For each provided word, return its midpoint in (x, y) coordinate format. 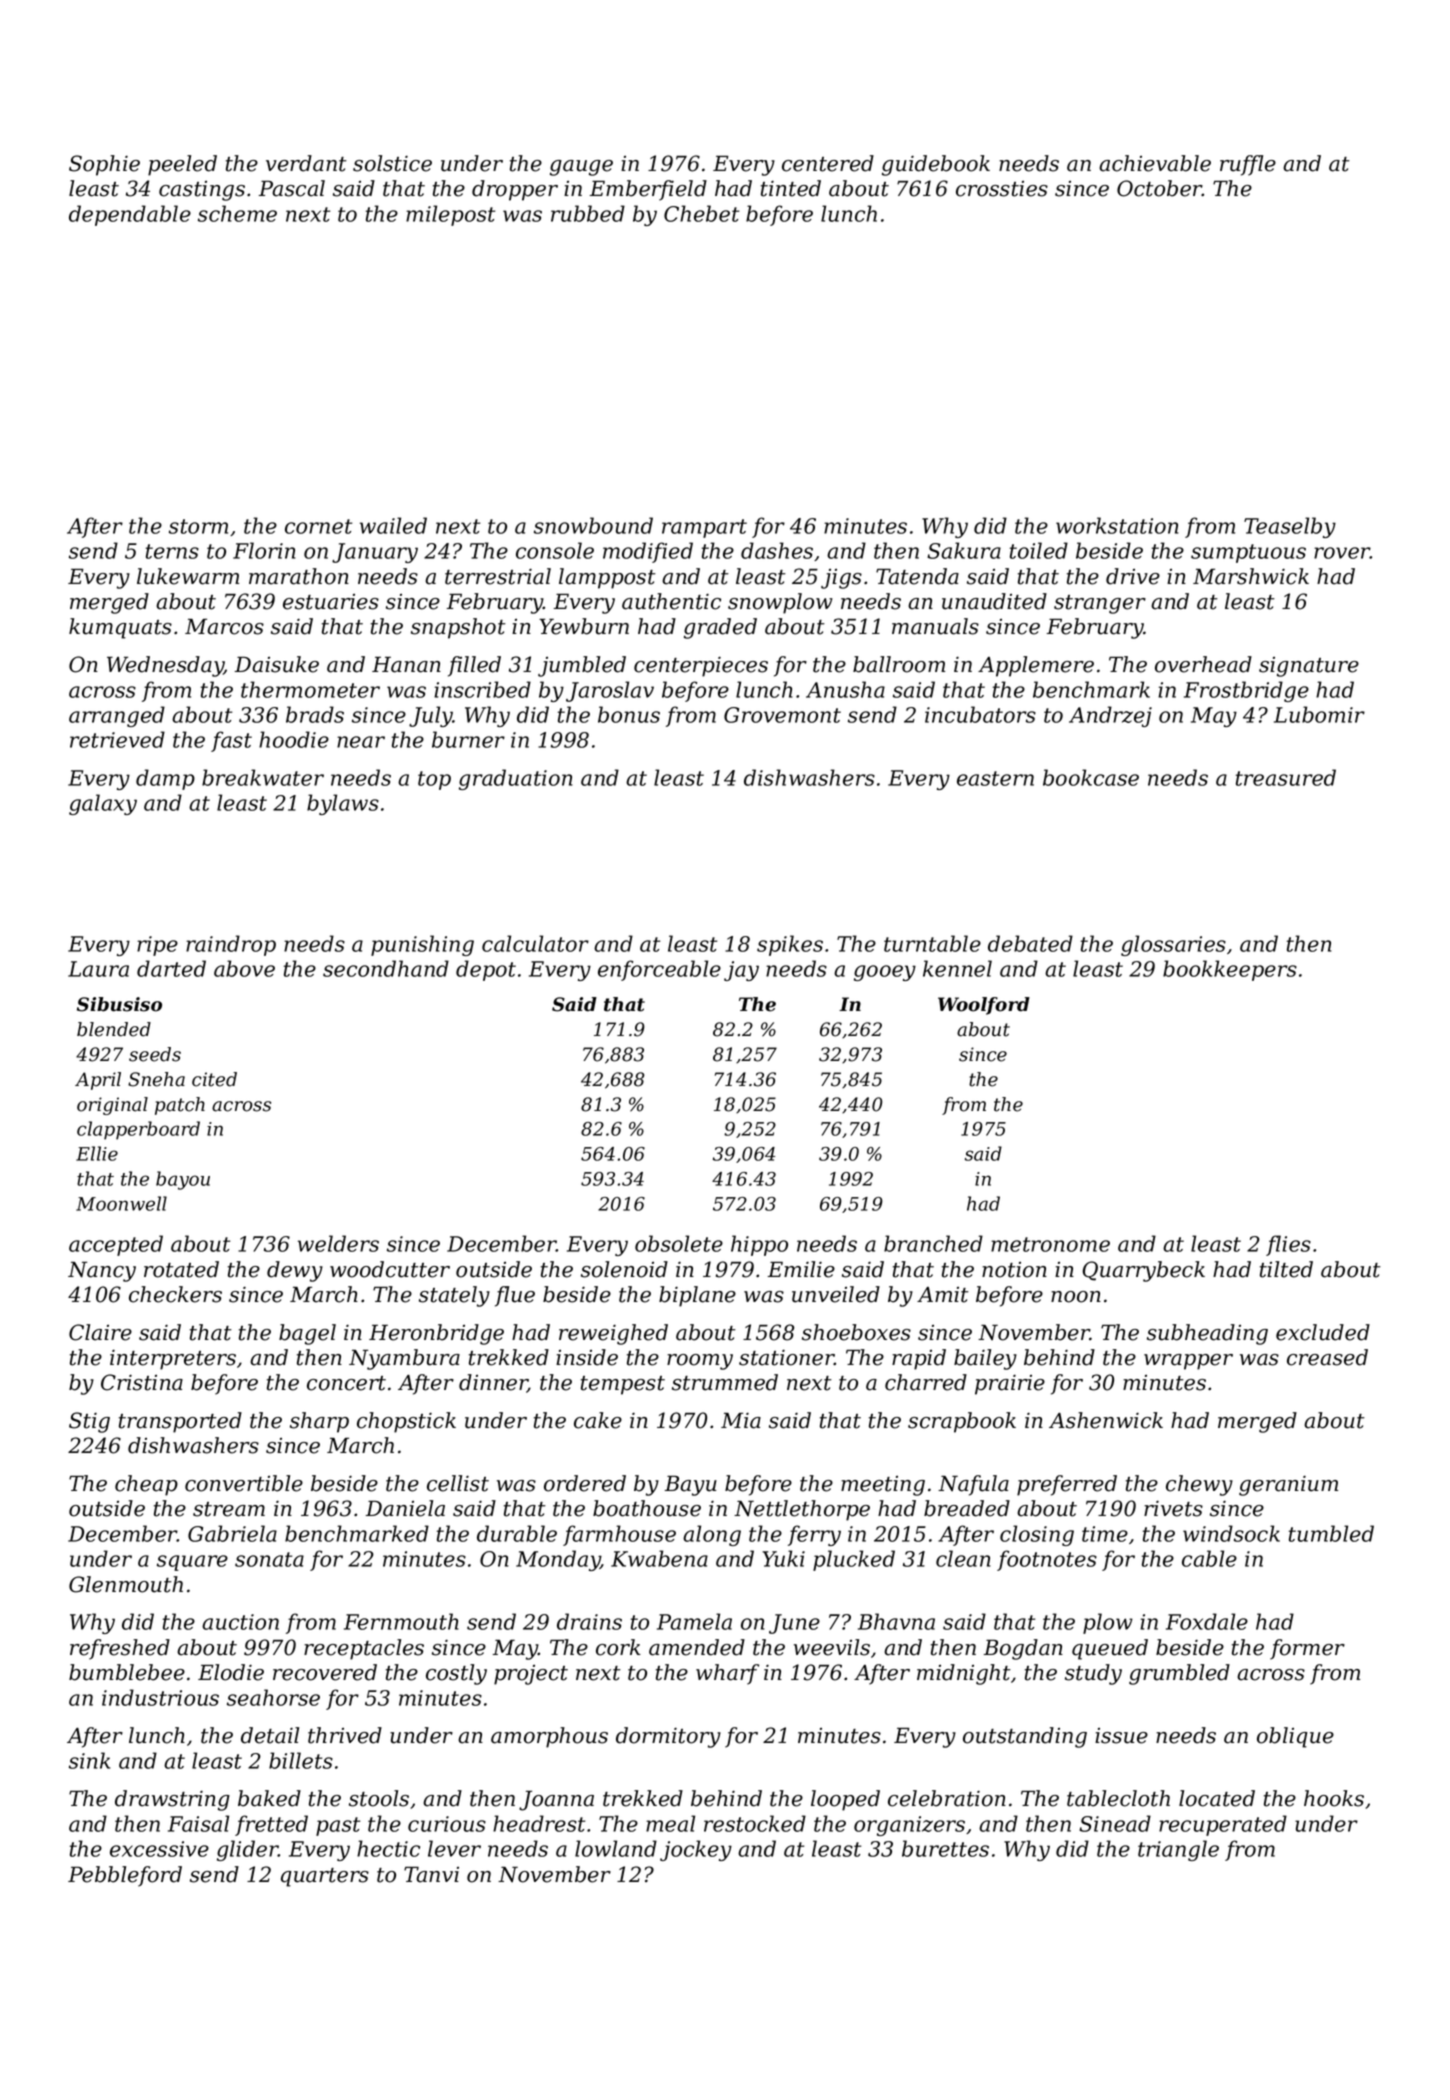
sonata (269, 1559)
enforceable (659, 970)
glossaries (1173, 945)
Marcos (224, 626)
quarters (325, 1877)
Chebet (701, 213)
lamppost (607, 578)
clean (963, 1558)
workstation (1117, 525)
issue (1121, 1736)
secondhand (386, 968)
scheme (237, 213)
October (1159, 188)
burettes (945, 1848)
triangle (1178, 1850)
